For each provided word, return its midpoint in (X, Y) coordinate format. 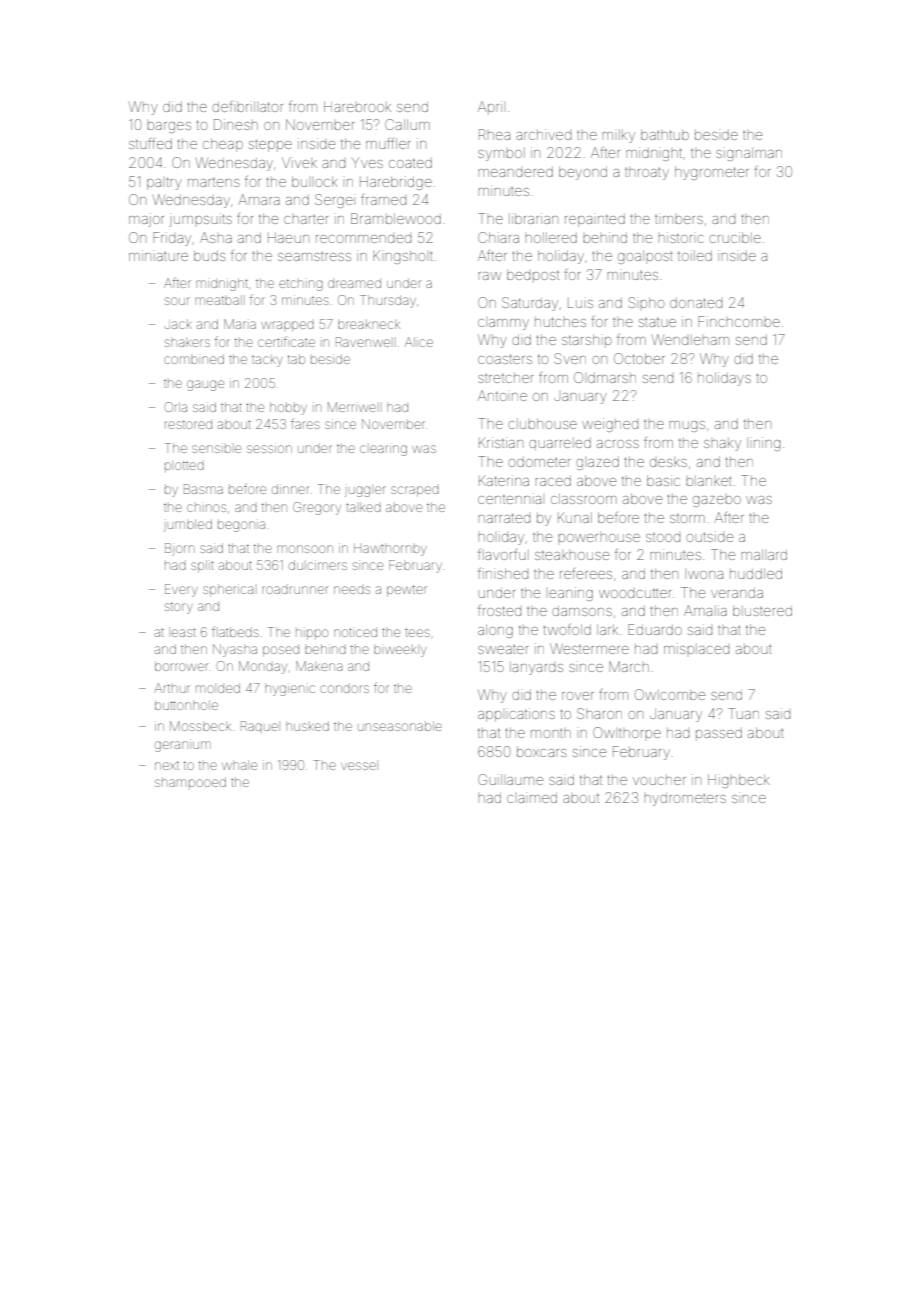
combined (194, 359)
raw (489, 276)
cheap (223, 145)
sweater (503, 649)
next (167, 765)
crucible (735, 237)
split (202, 566)
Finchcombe (739, 321)
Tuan (743, 713)
